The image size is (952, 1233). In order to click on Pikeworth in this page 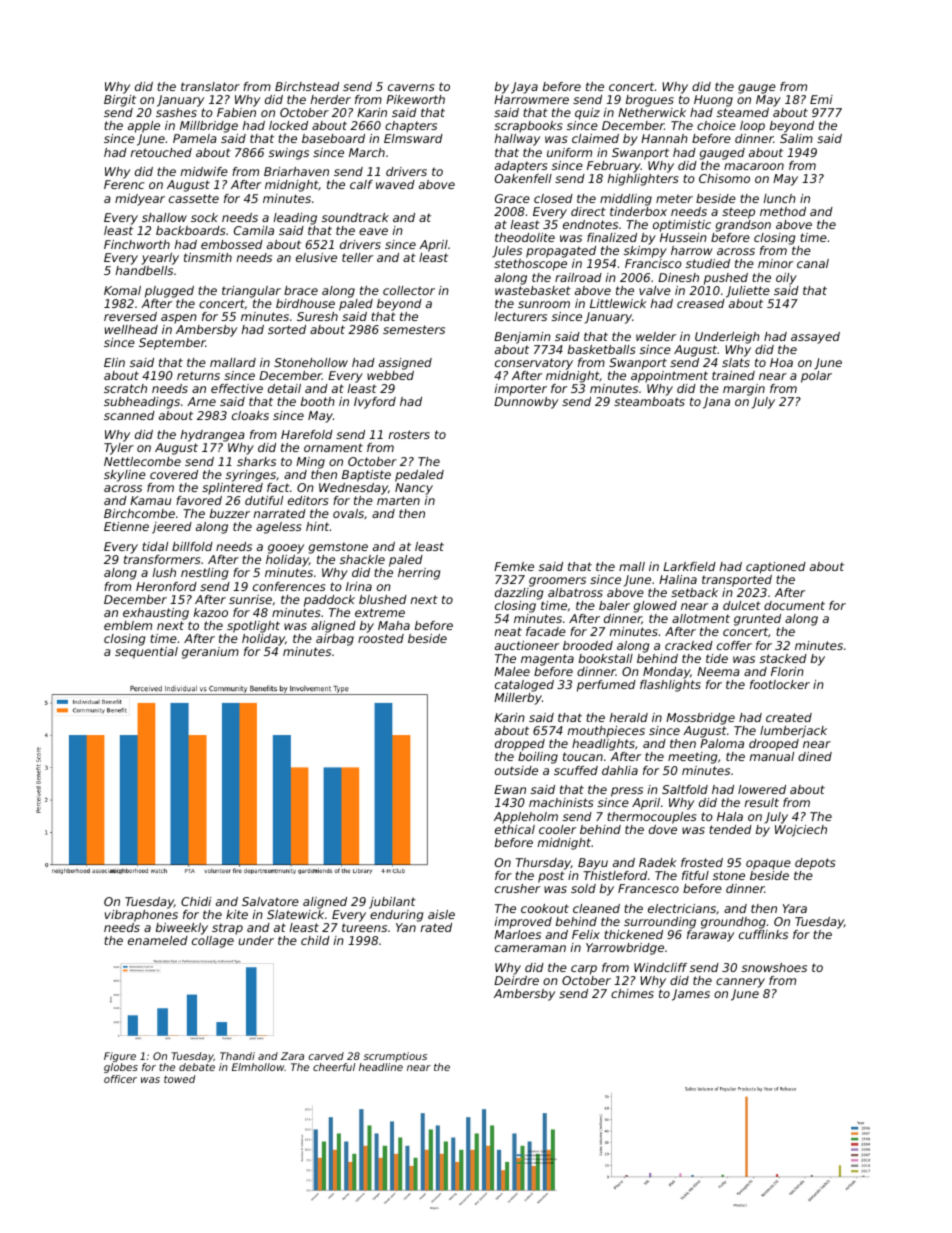, I will do `click(415, 99)`.
